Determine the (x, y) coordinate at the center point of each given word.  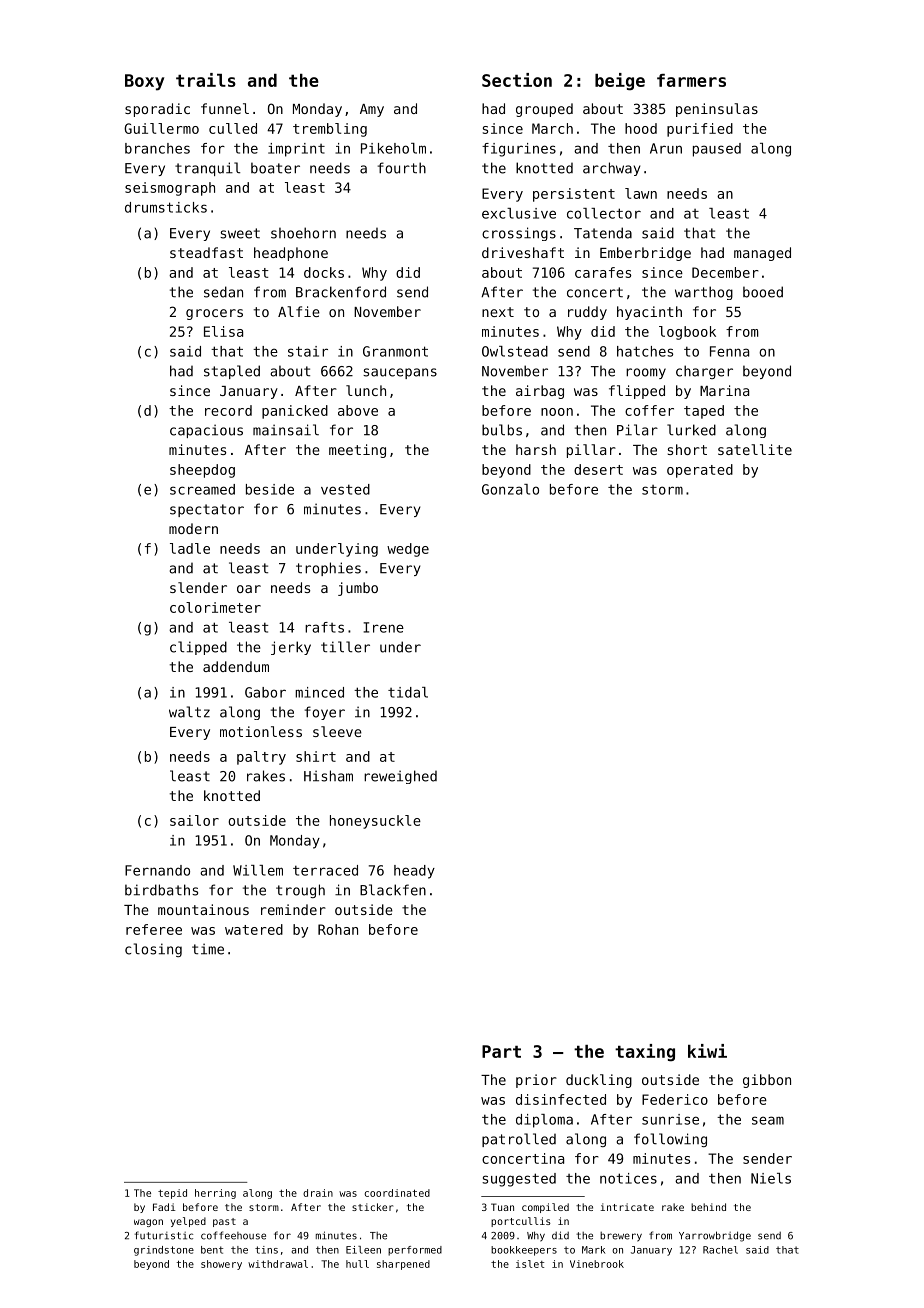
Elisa (223, 331)
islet (530, 1264)
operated (700, 471)
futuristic (164, 1235)
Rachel (720, 1250)
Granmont (395, 351)
